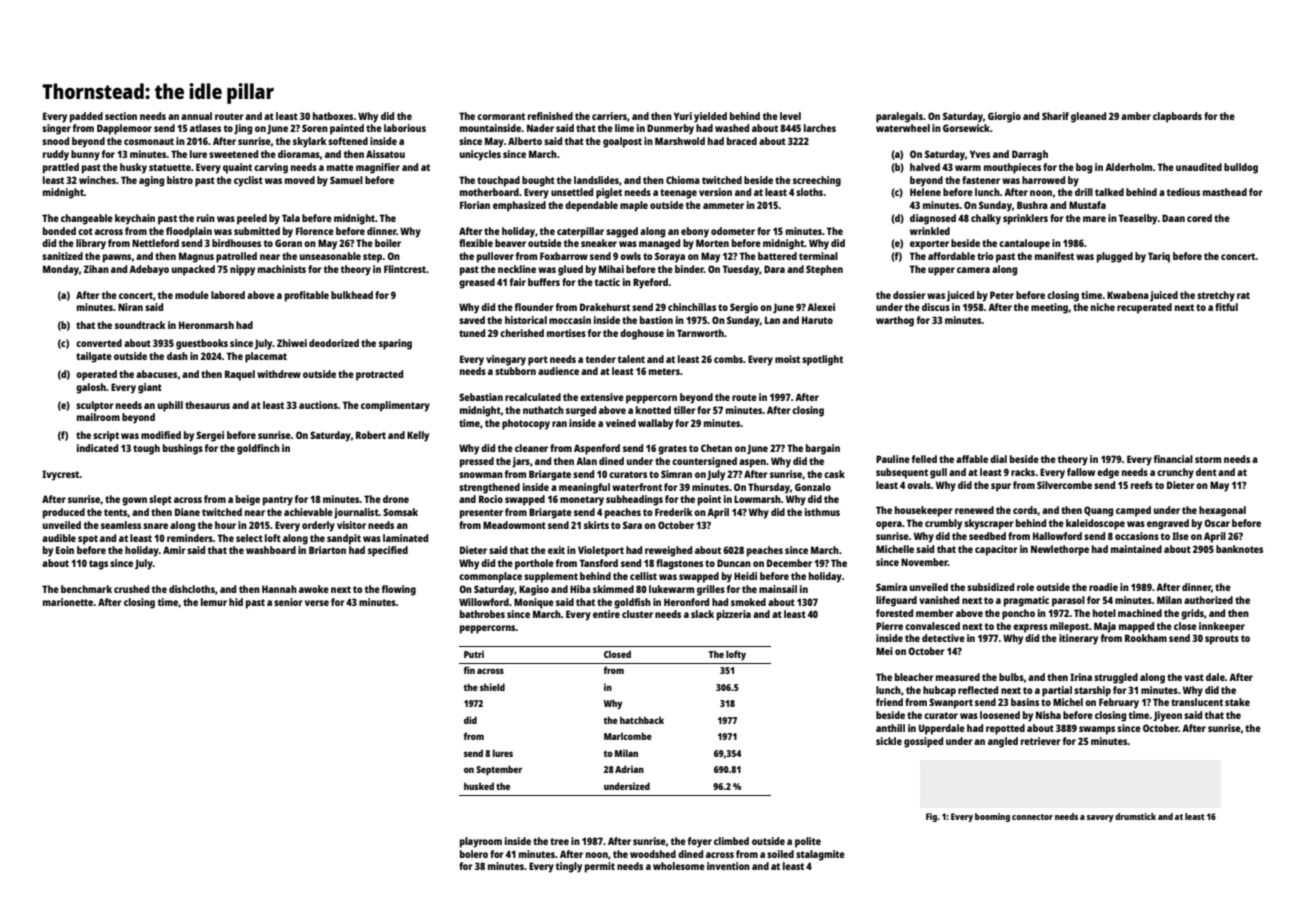  I want to click on Pierre, so click(889, 626).
